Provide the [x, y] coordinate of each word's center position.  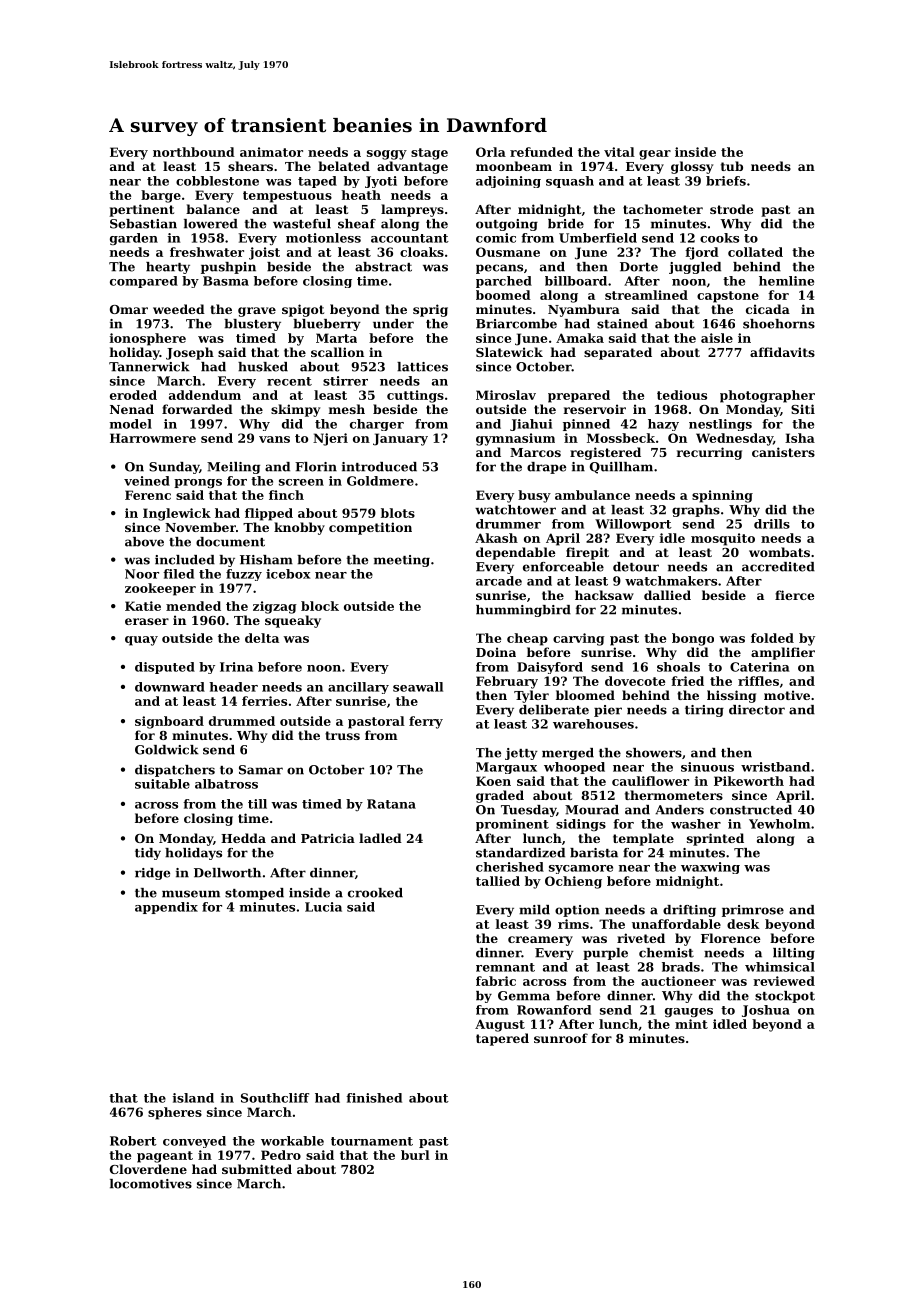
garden [134, 239]
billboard [576, 281]
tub [732, 166]
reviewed [784, 981]
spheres [175, 1113]
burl [415, 1155]
